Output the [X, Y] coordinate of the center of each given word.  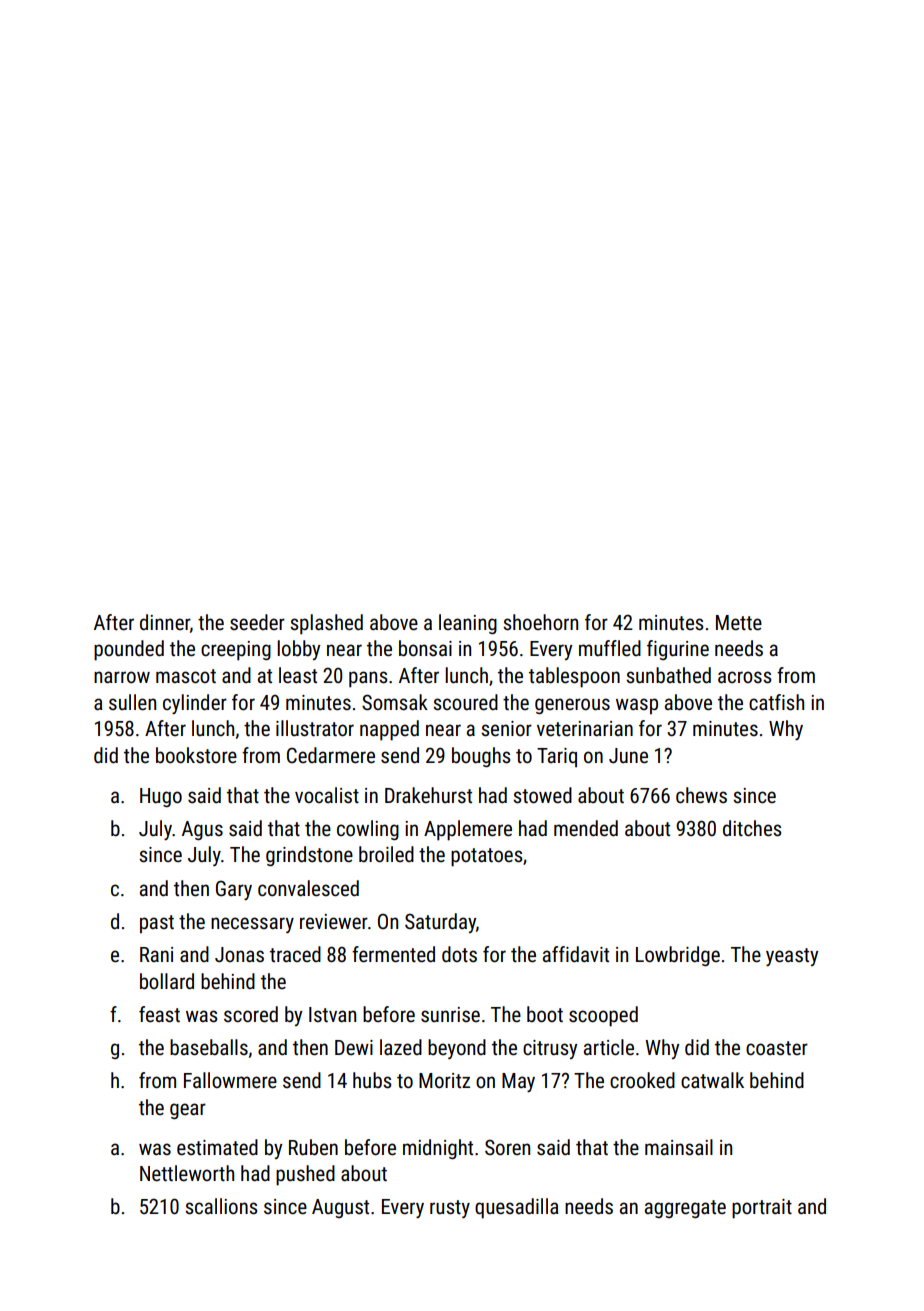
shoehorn [540, 622]
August [340, 1208]
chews [701, 795]
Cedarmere [331, 755]
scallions [221, 1206]
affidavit [576, 954]
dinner [165, 622]
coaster [777, 1048]
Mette [739, 623]
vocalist [327, 795]
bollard [167, 981]
